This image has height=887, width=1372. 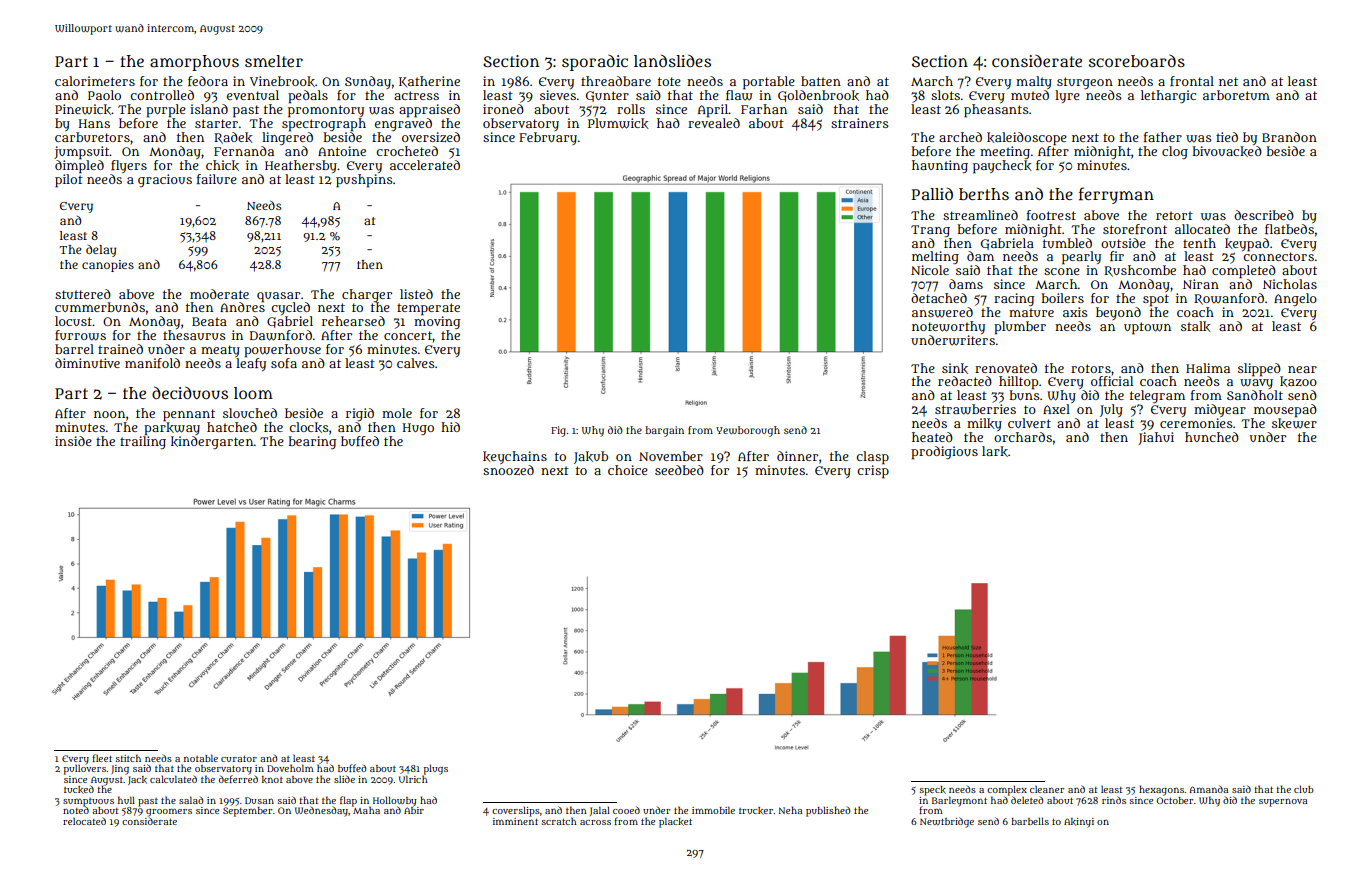 What do you see at coordinates (714, 123) in the image?
I see `revealed` at bounding box center [714, 123].
